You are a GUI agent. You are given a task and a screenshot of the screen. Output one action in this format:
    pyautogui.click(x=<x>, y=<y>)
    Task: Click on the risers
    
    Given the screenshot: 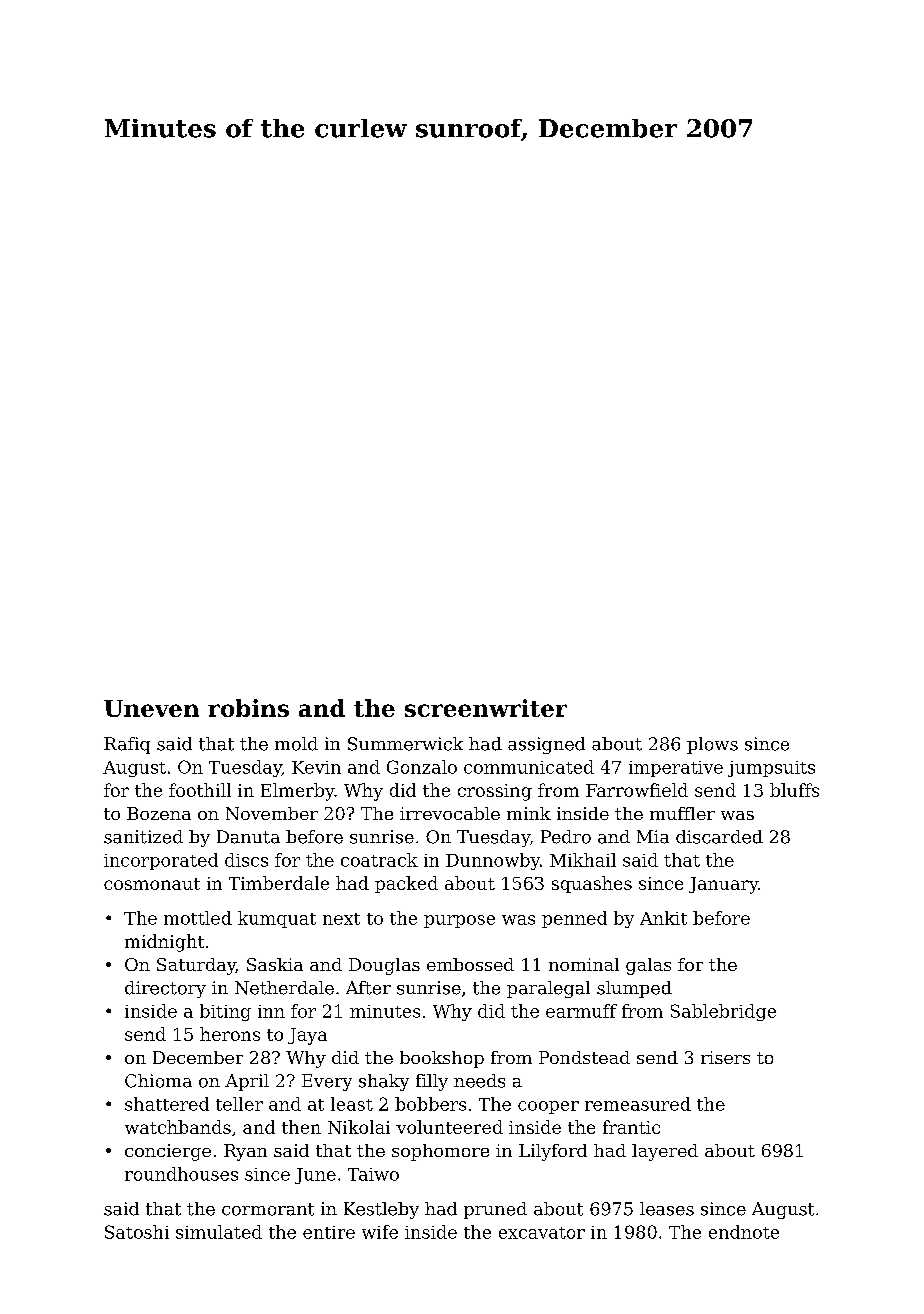 What is the action you would take?
    pyautogui.click(x=725, y=1057)
